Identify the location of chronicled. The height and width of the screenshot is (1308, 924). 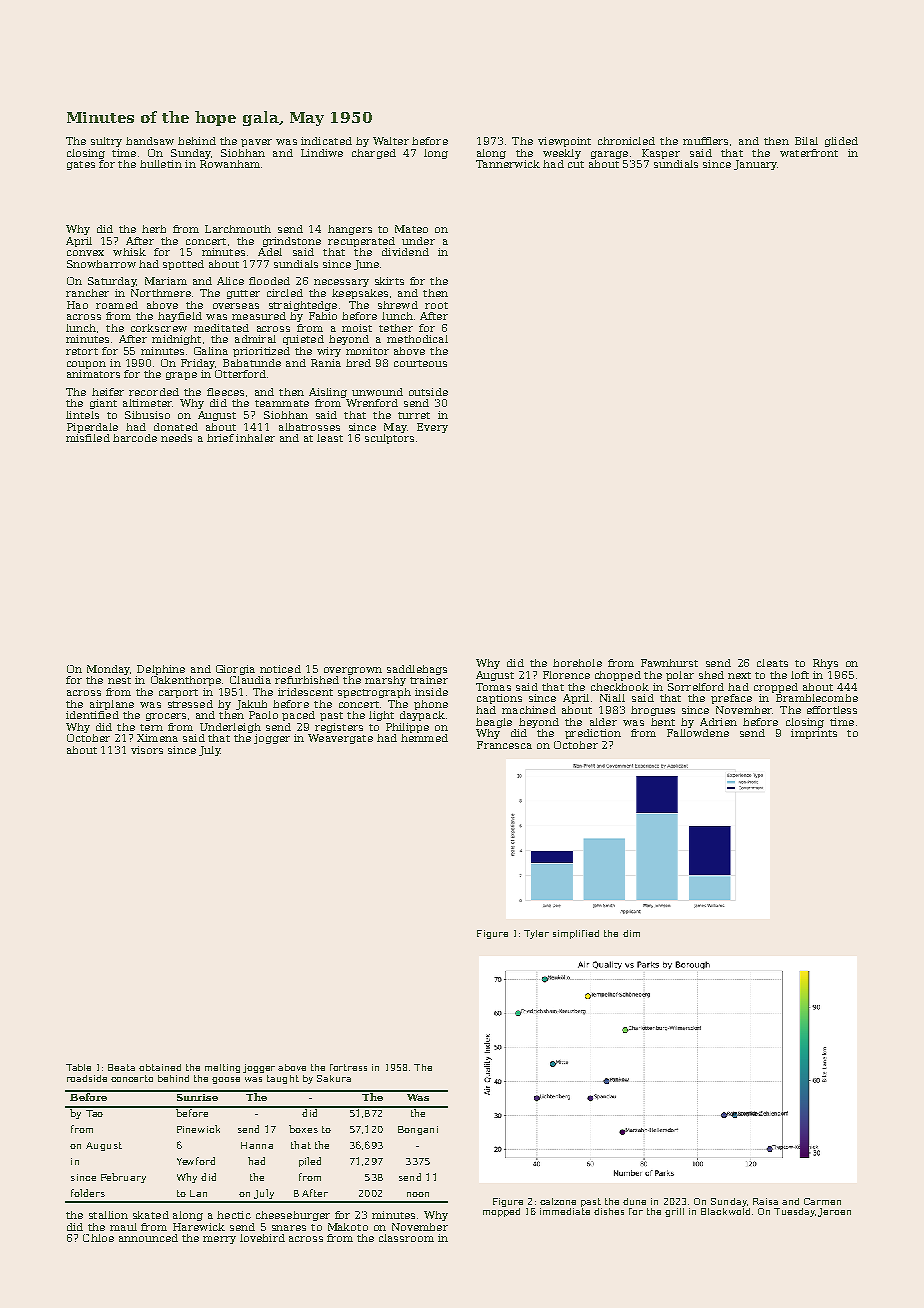
(626, 141).
